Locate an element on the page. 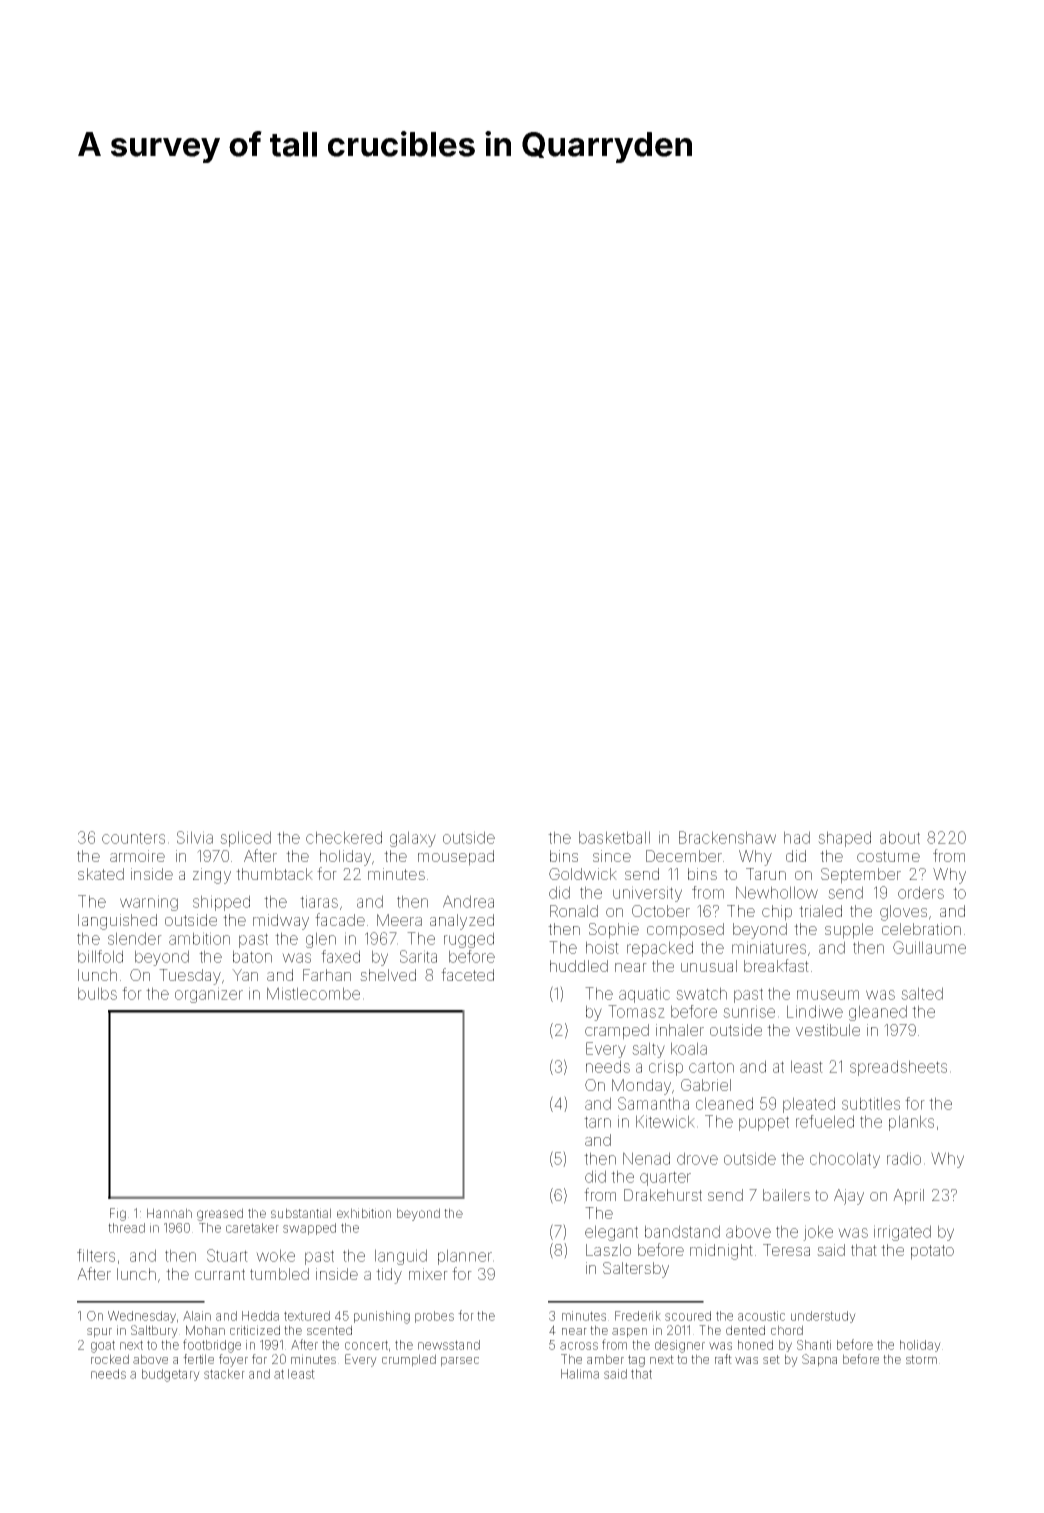 The height and width of the image is (1513, 1044). spreadsheets is located at coordinates (898, 1068).
